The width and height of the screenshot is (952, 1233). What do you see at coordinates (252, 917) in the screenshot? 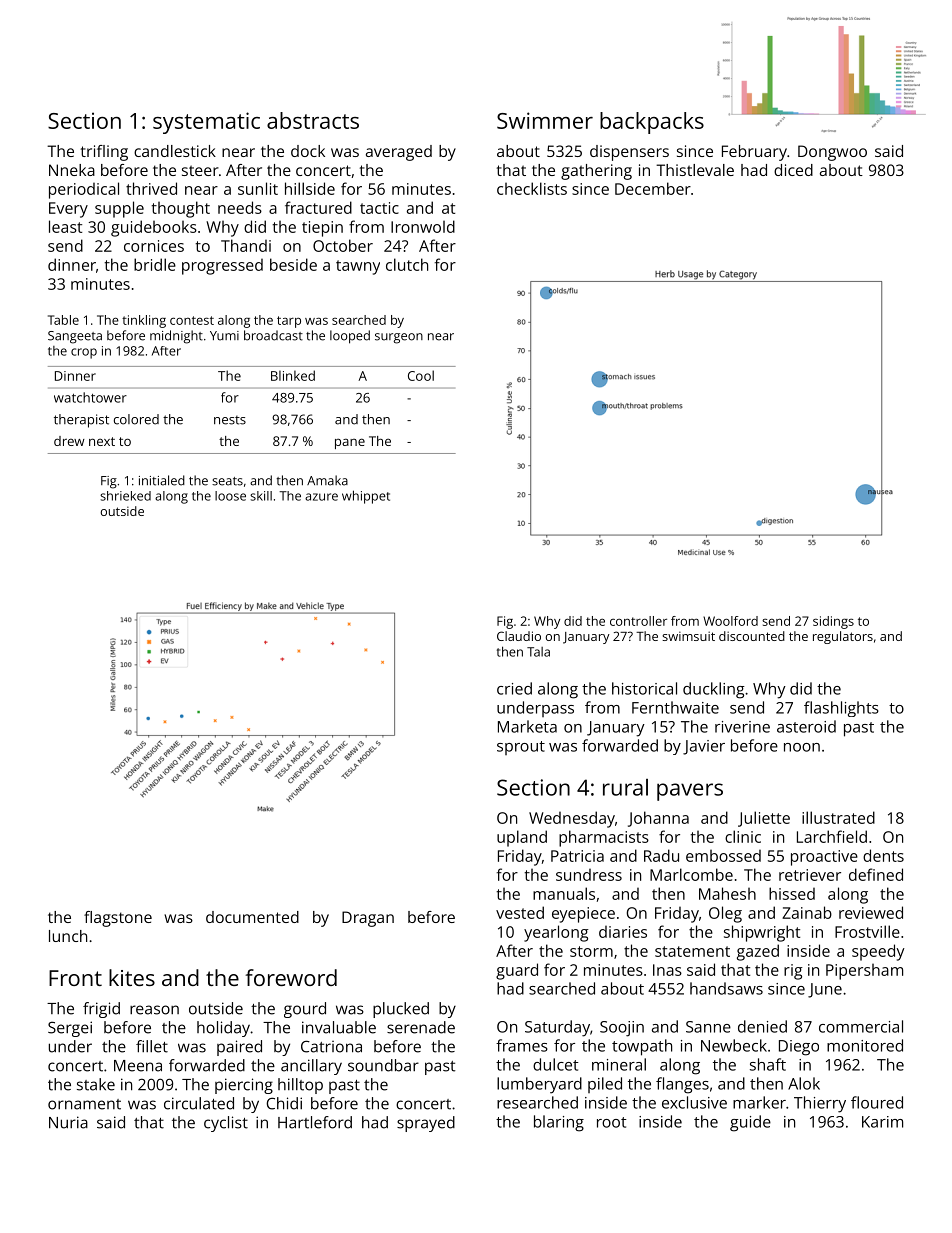
I see `documented` at bounding box center [252, 917].
